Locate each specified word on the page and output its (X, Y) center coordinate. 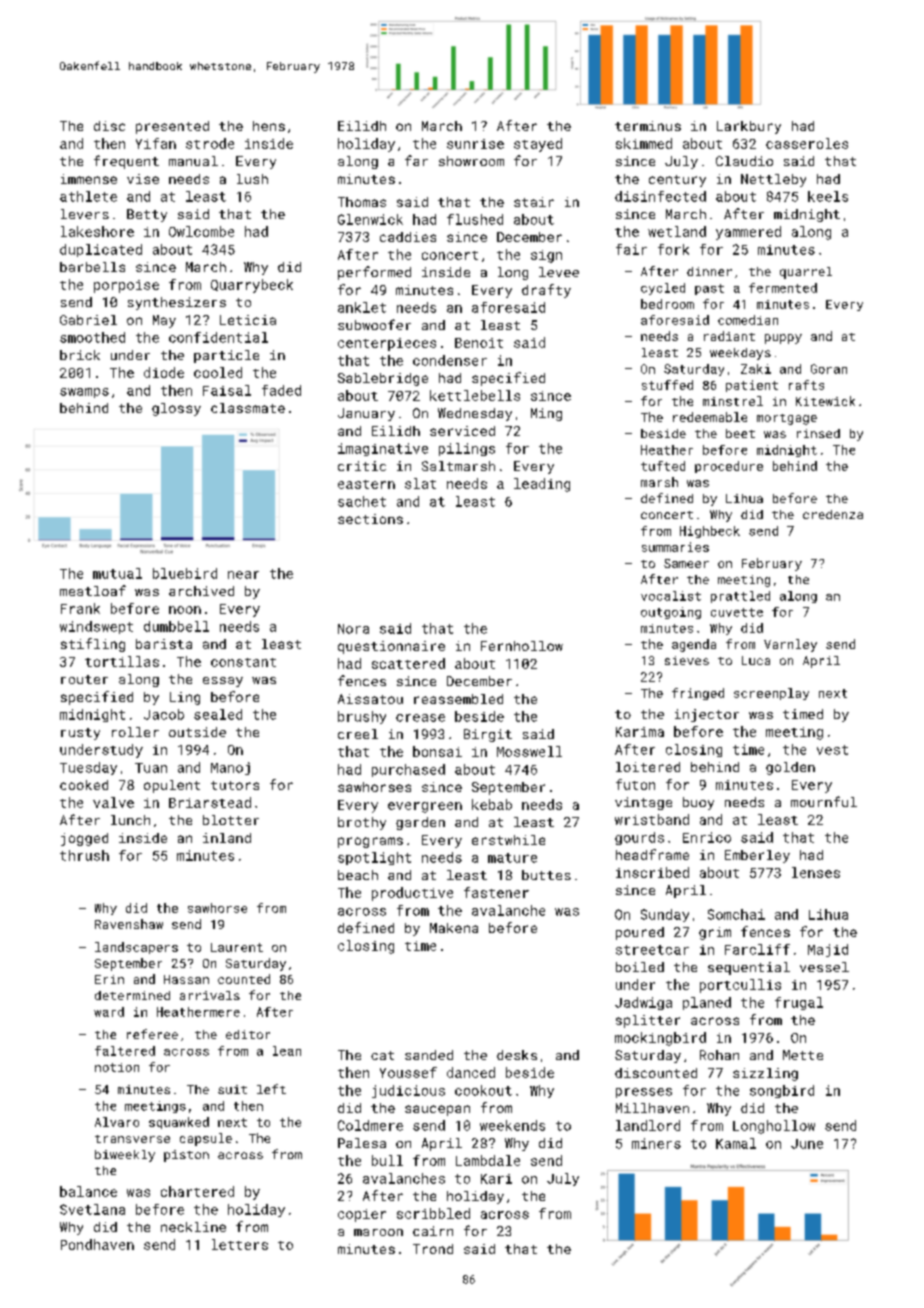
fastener (496, 892)
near (243, 575)
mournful (824, 801)
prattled (740, 597)
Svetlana (92, 1209)
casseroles (807, 143)
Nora (353, 629)
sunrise (475, 144)
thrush (84, 855)
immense (89, 179)
